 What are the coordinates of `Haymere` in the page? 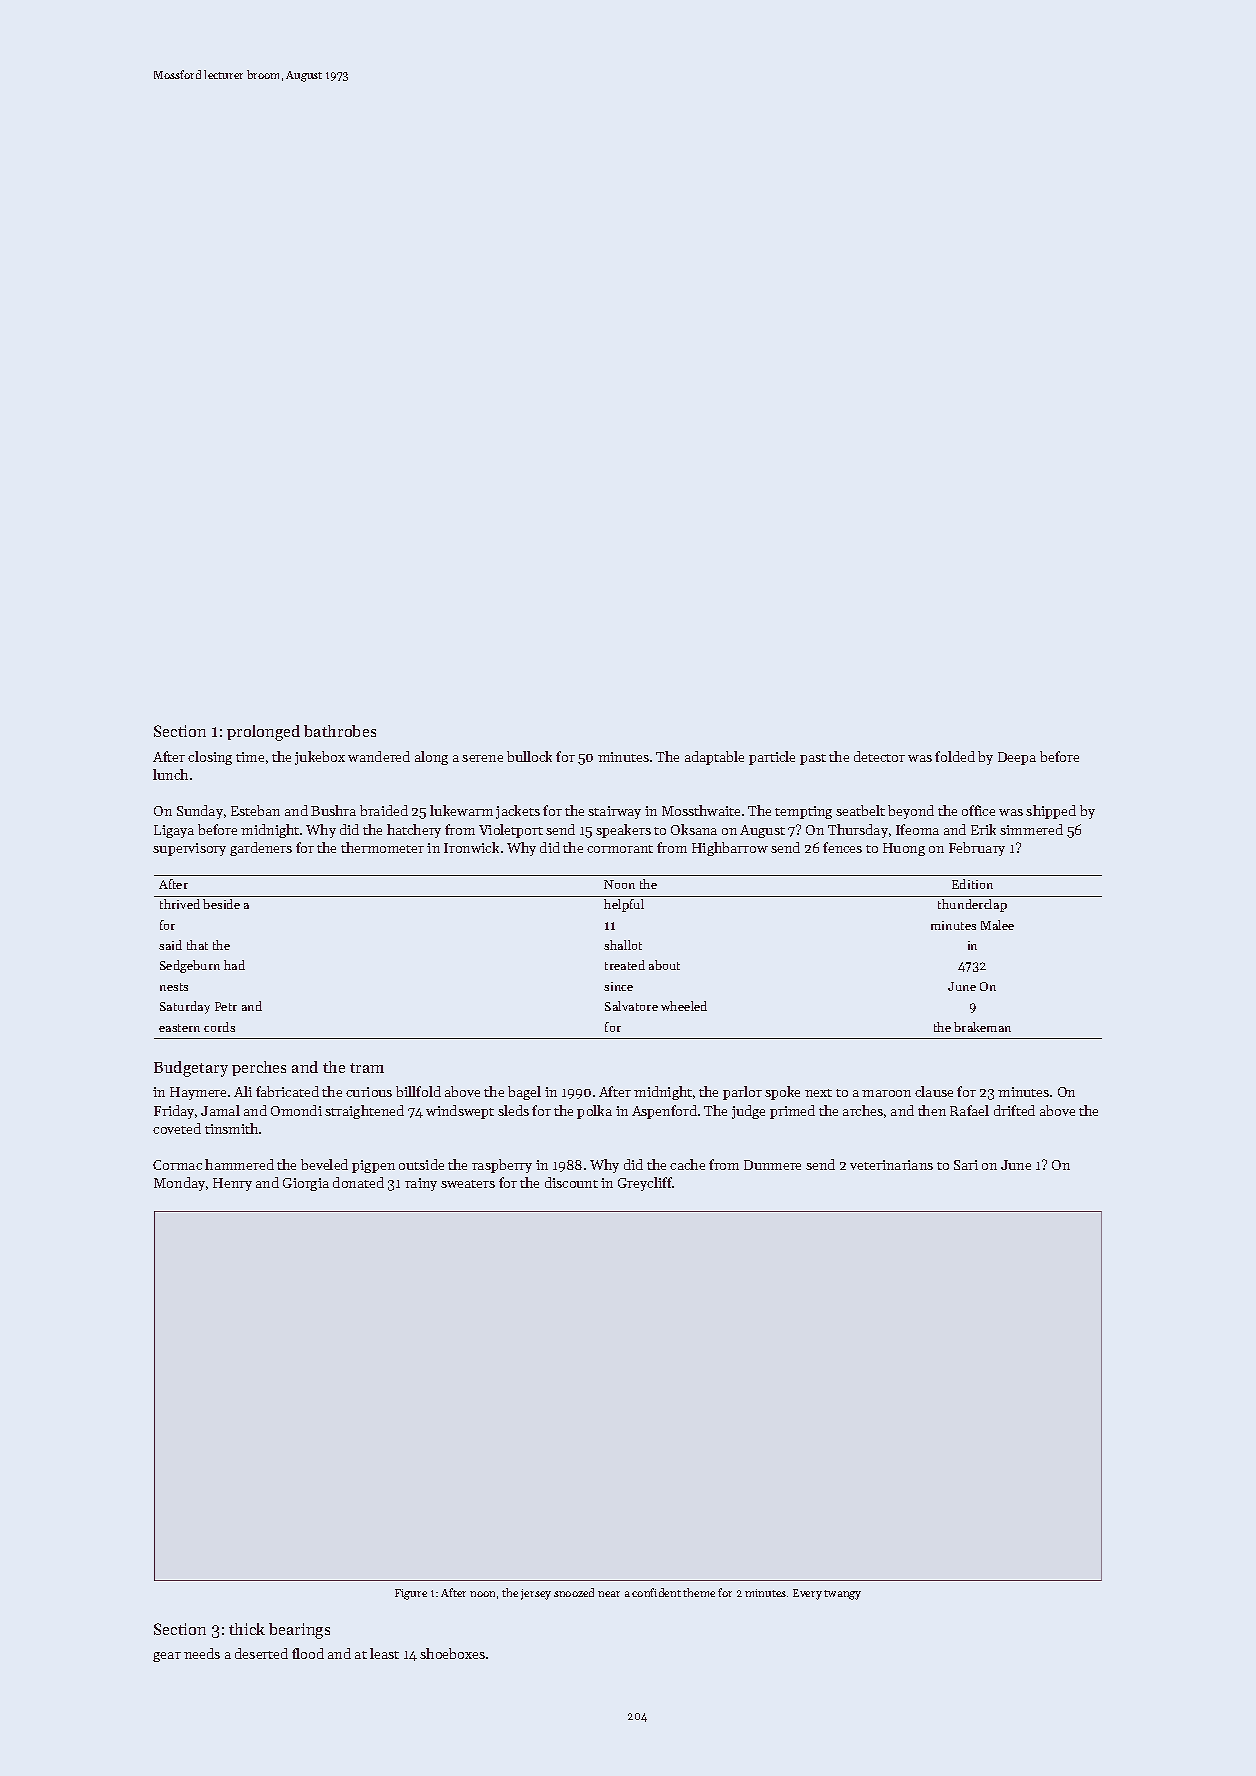 It's located at (198, 1093).
